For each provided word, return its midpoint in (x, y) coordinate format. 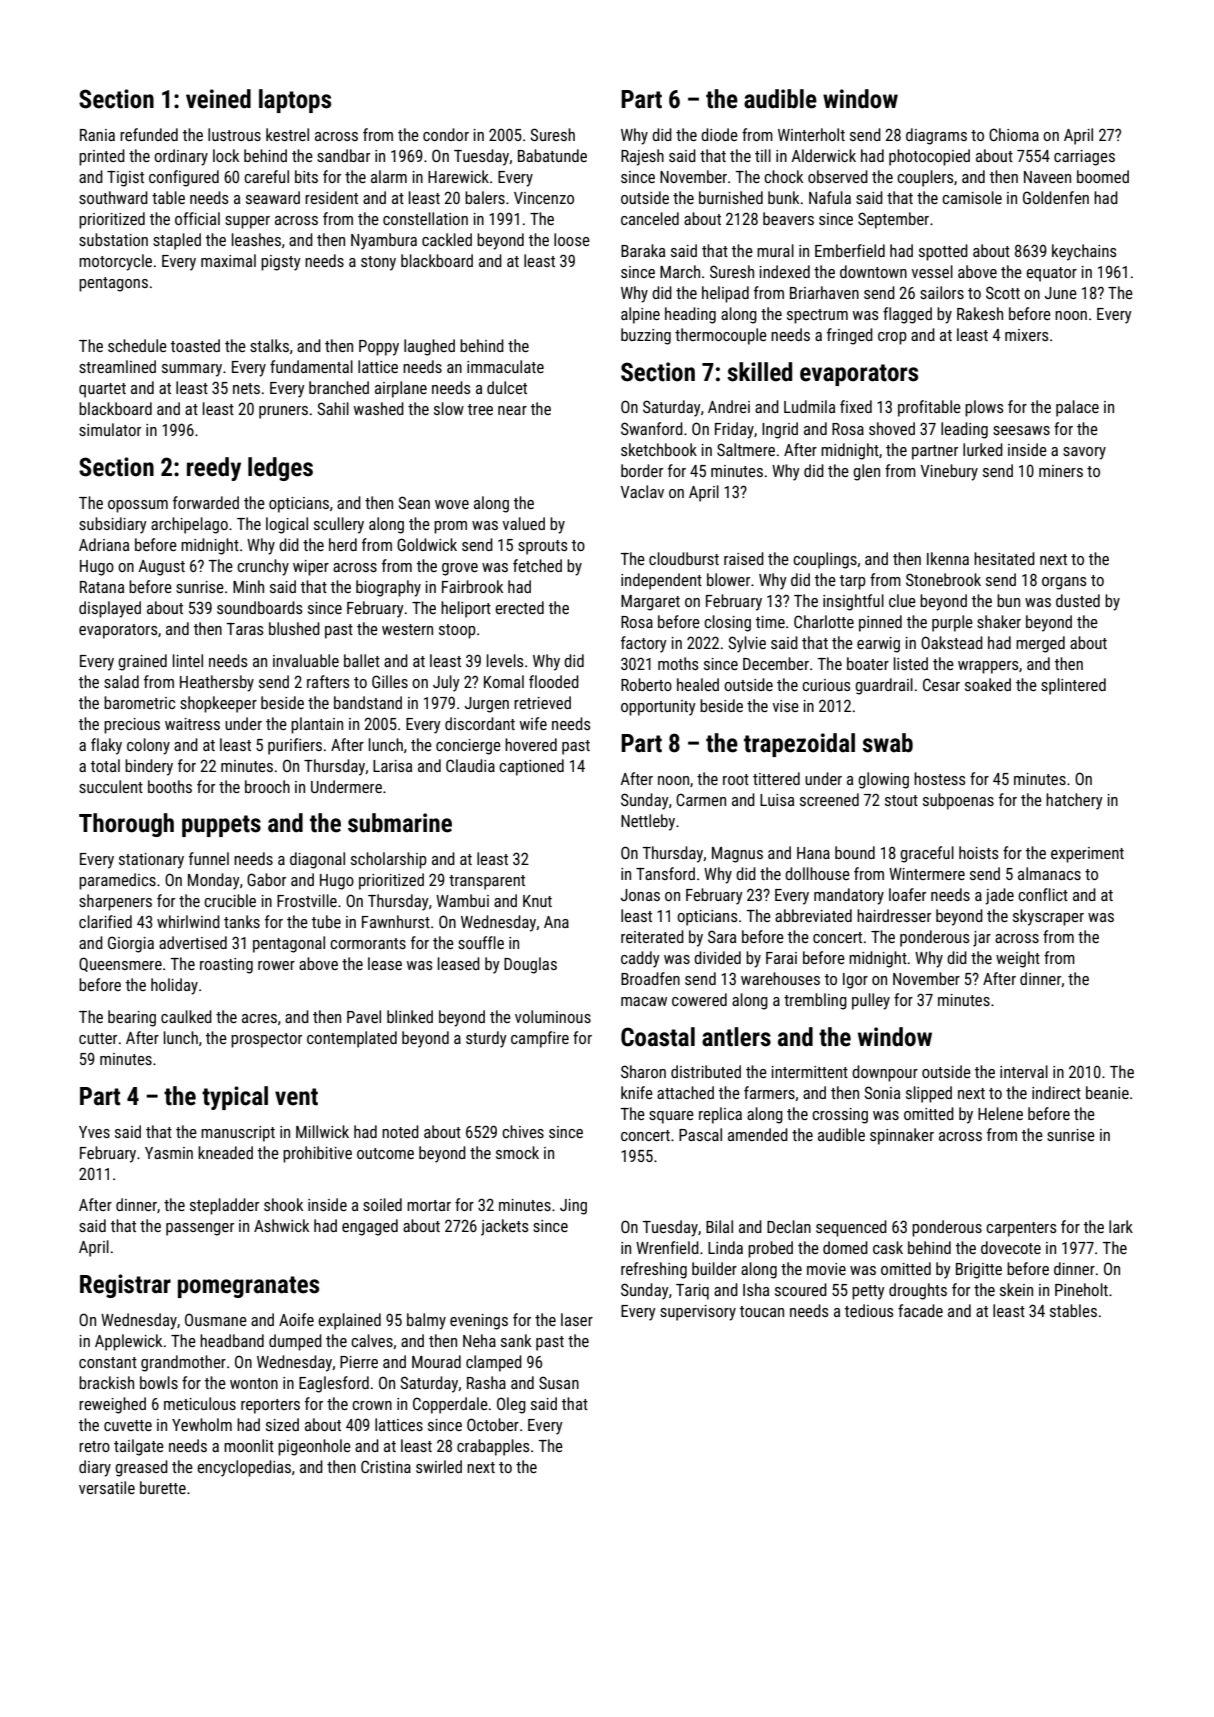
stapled (177, 241)
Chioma (1014, 134)
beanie (1107, 1092)
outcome (385, 1153)
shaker (999, 621)
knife (637, 1092)
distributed (706, 1071)
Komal (504, 681)
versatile (107, 1487)
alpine (640, 315)
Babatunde (552, 155)
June (1061, 293)
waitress (192, 724)
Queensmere (120, 964)
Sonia (882, 1092)
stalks (269, 345)
